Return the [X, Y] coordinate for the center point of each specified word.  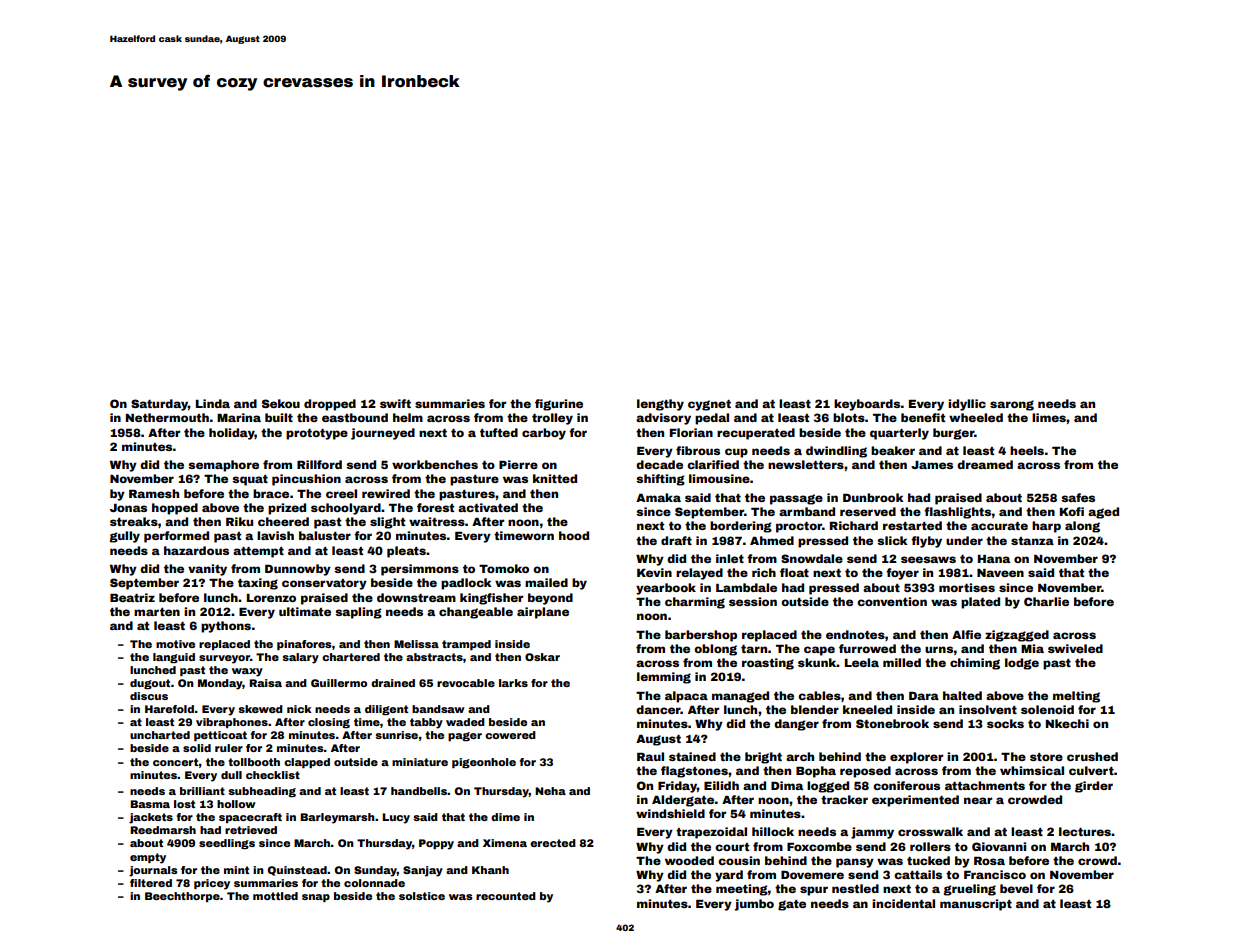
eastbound [355, 417]
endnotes [855, 634]
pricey [212, 884]
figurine [559, 405]
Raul [650, 756]
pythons [226, 627]
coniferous [906, 785]
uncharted [160, 735]
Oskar [542, 657]
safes [1078, 497]
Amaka [658, 497]
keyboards [867, 405]
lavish [275, 535]
